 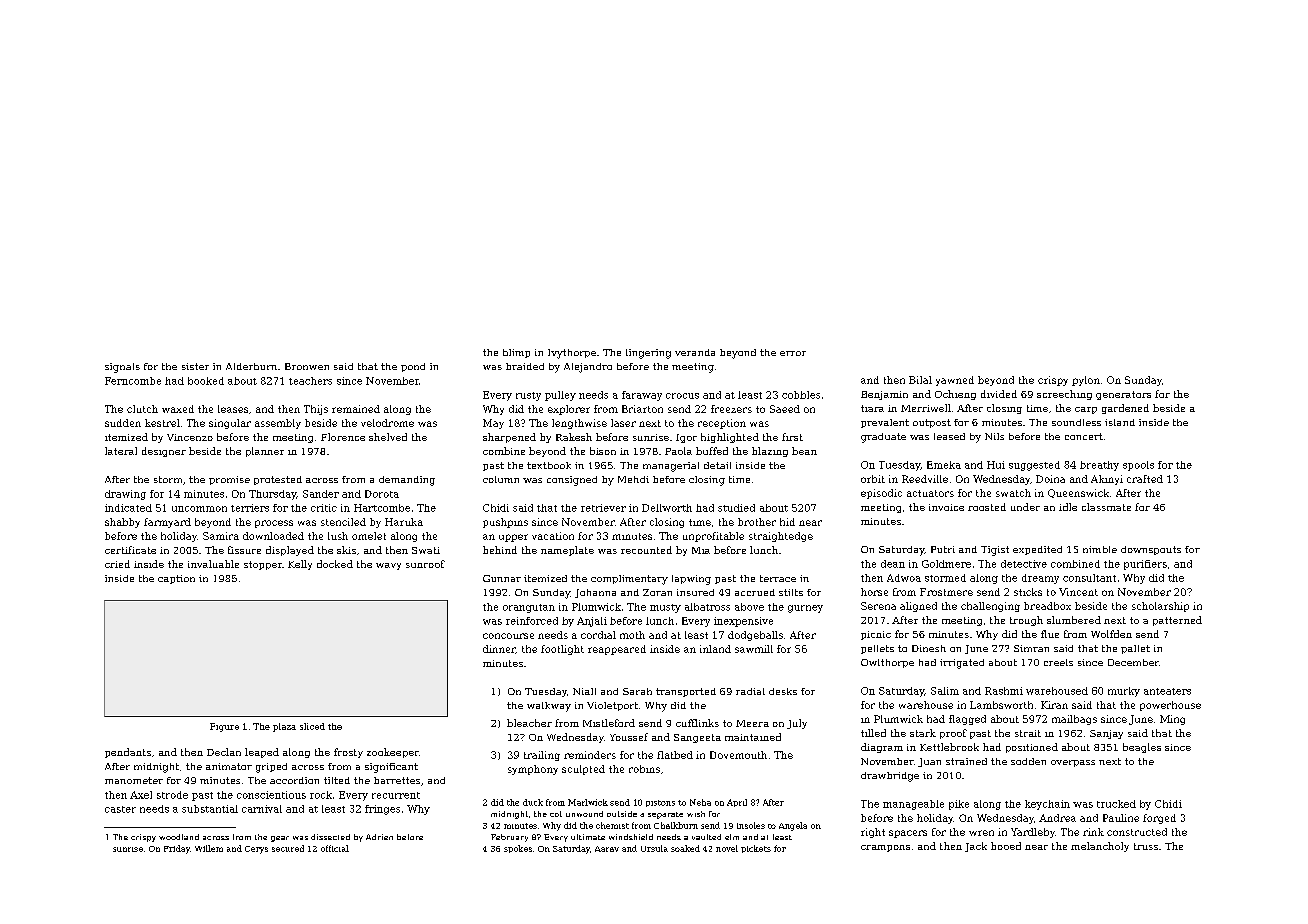 I want to click on Alejandro, so click(x=588, y=368).
